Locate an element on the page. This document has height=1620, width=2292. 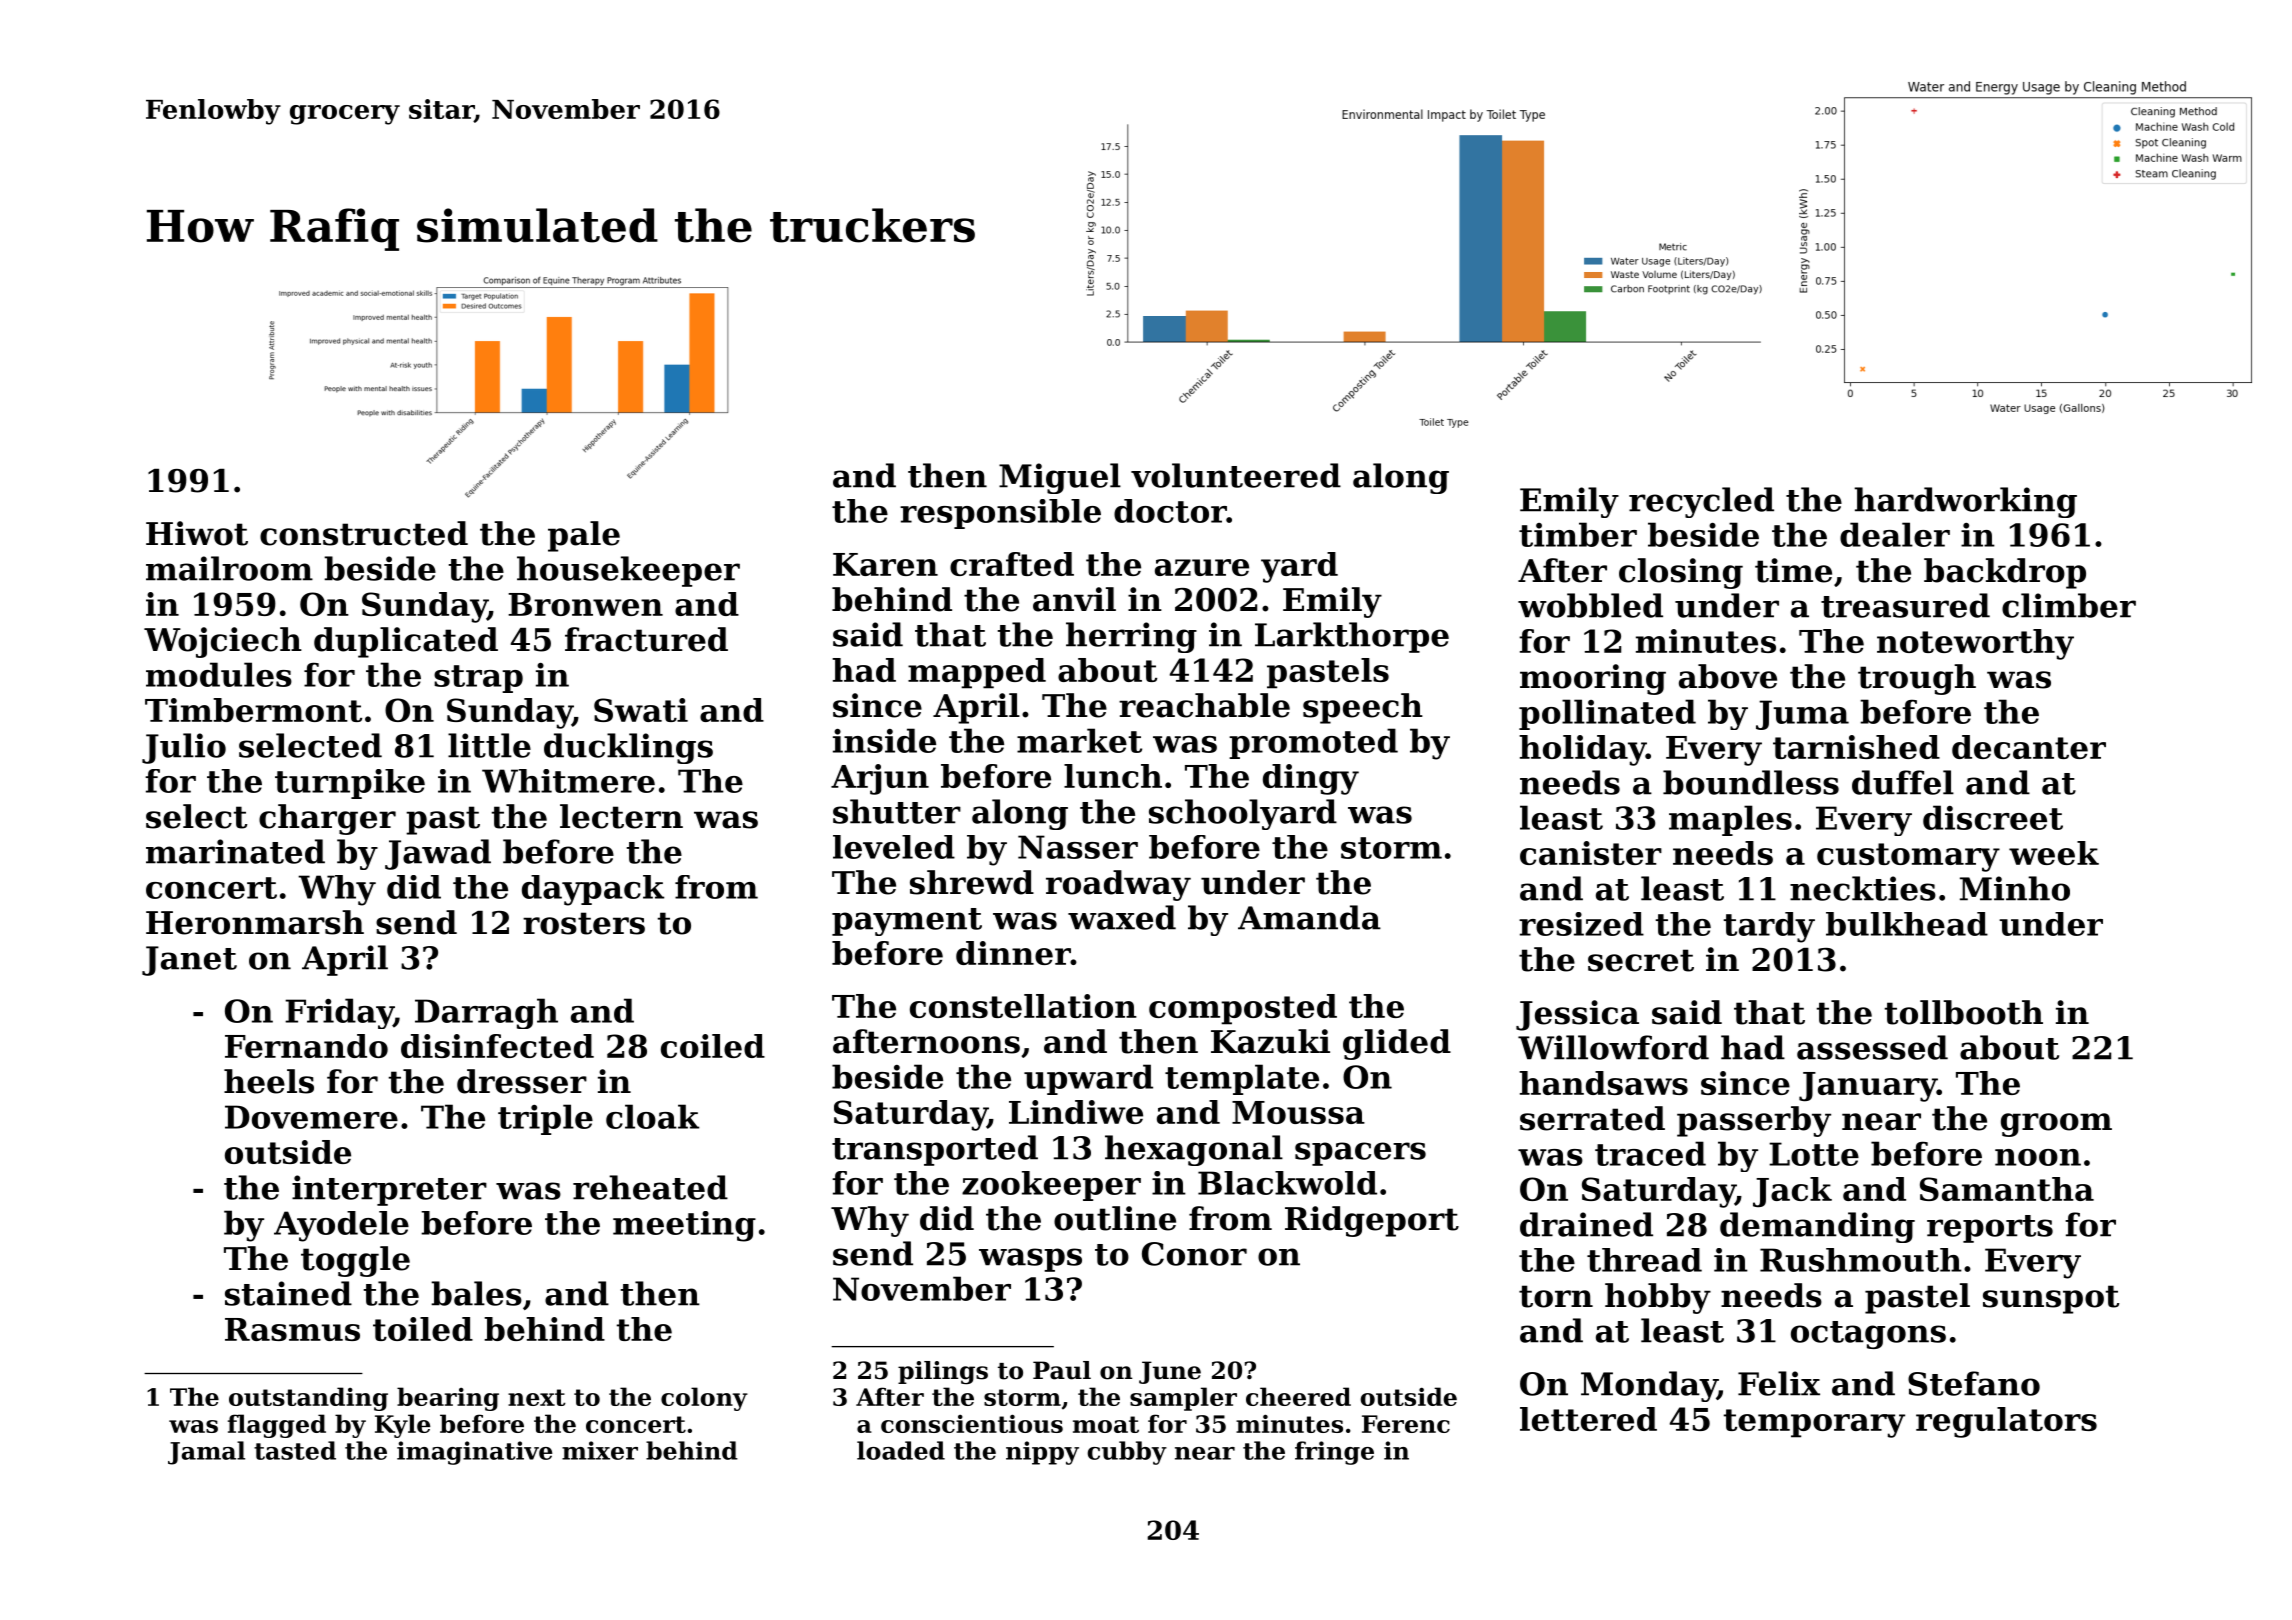
daypack is located at coordinates (593, 890).
